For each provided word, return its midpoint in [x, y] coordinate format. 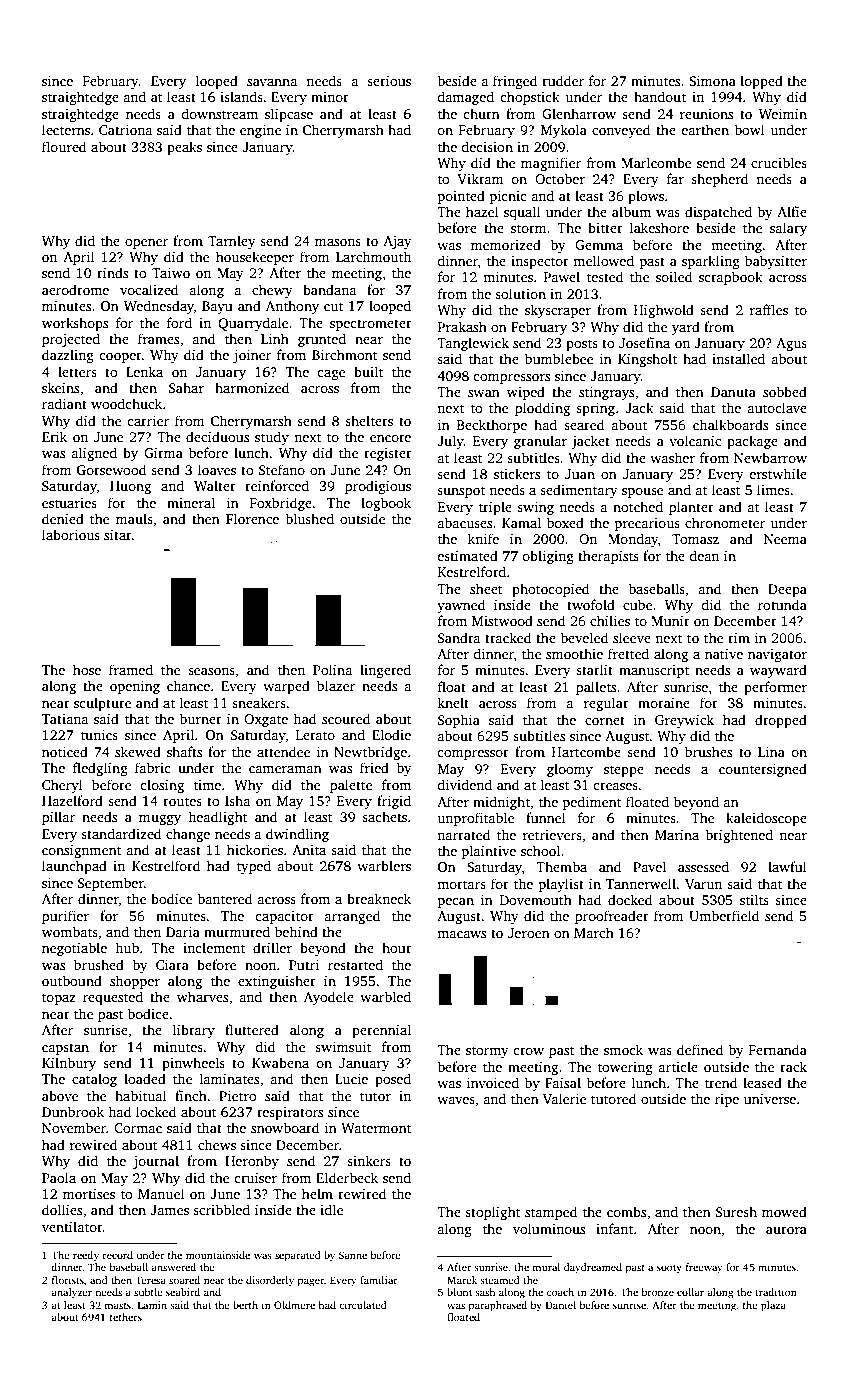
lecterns [66, 129]
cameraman [285, 769]
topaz [59, 999]
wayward [778, 671]
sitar [118, 535]
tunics [99, 735]
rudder [563, 80]
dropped [781, 721]
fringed [515, 82]
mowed [784, 1211]
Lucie [351, 1079]
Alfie [792, 211]
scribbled [221, 1209]
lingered [385, 671]
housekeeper [255, 258]
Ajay [397, 242]
